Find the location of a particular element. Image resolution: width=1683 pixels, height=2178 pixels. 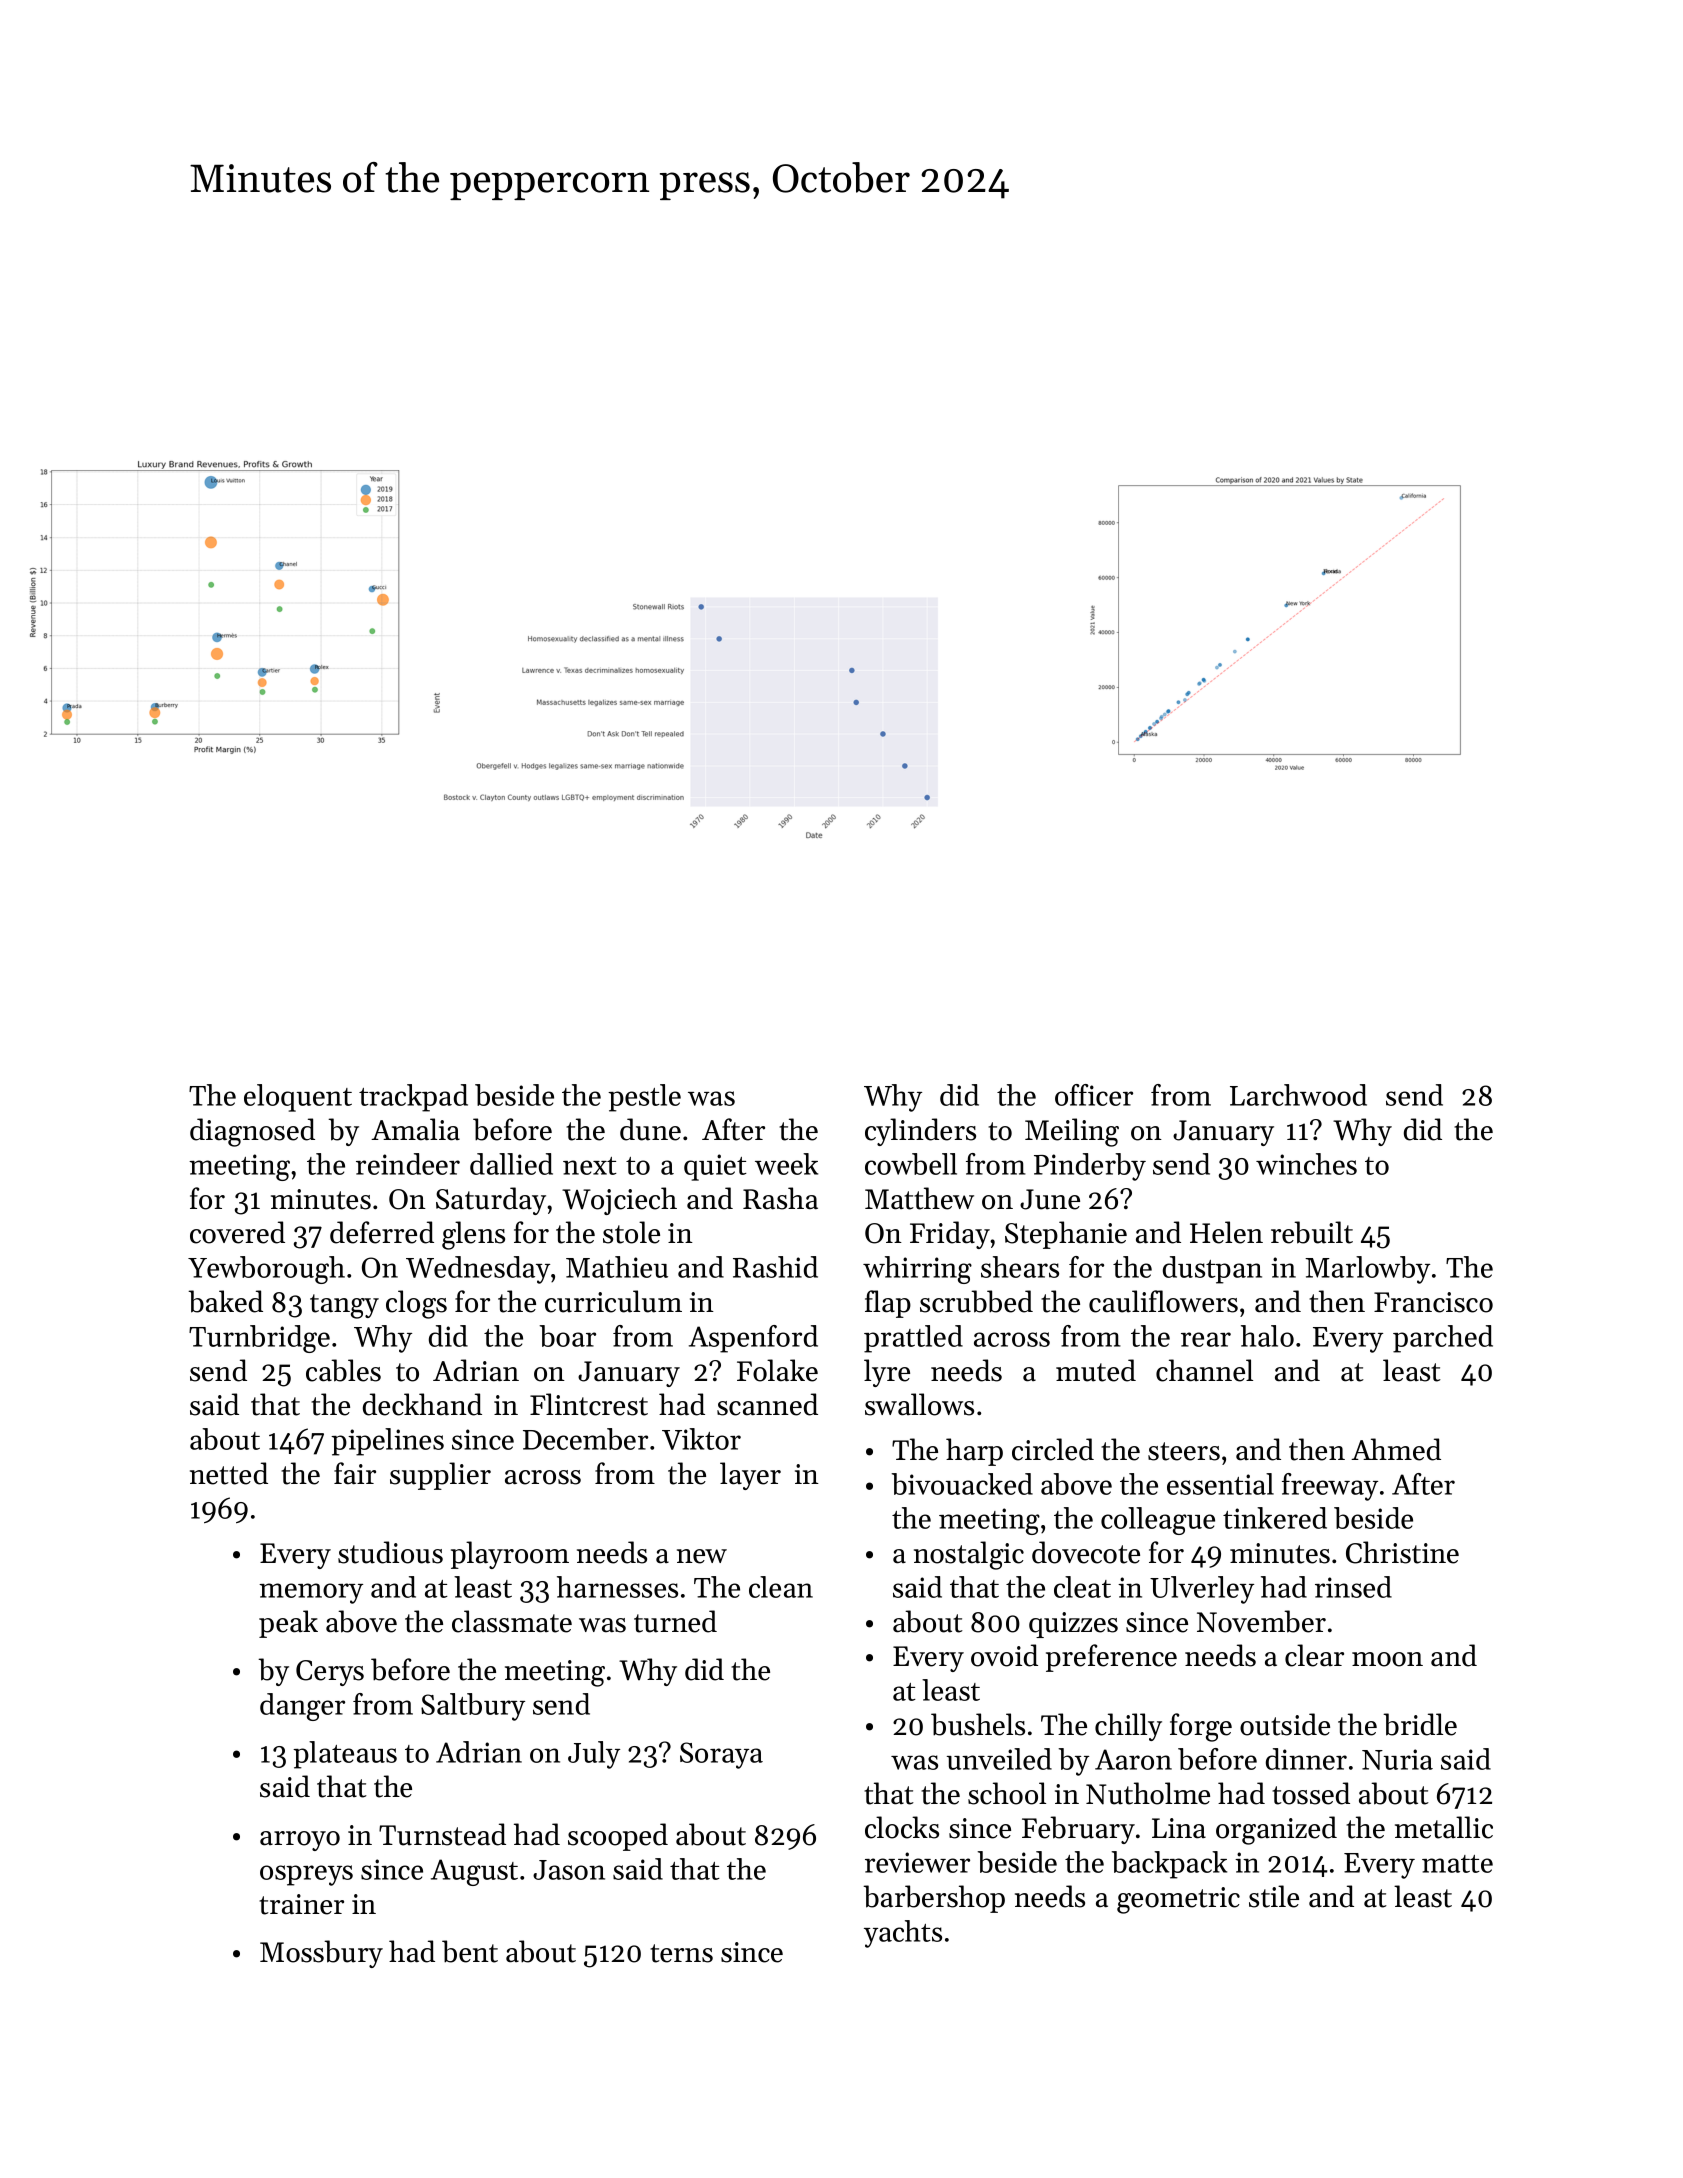

Nuria is located at coordinates (1397, 1759).
